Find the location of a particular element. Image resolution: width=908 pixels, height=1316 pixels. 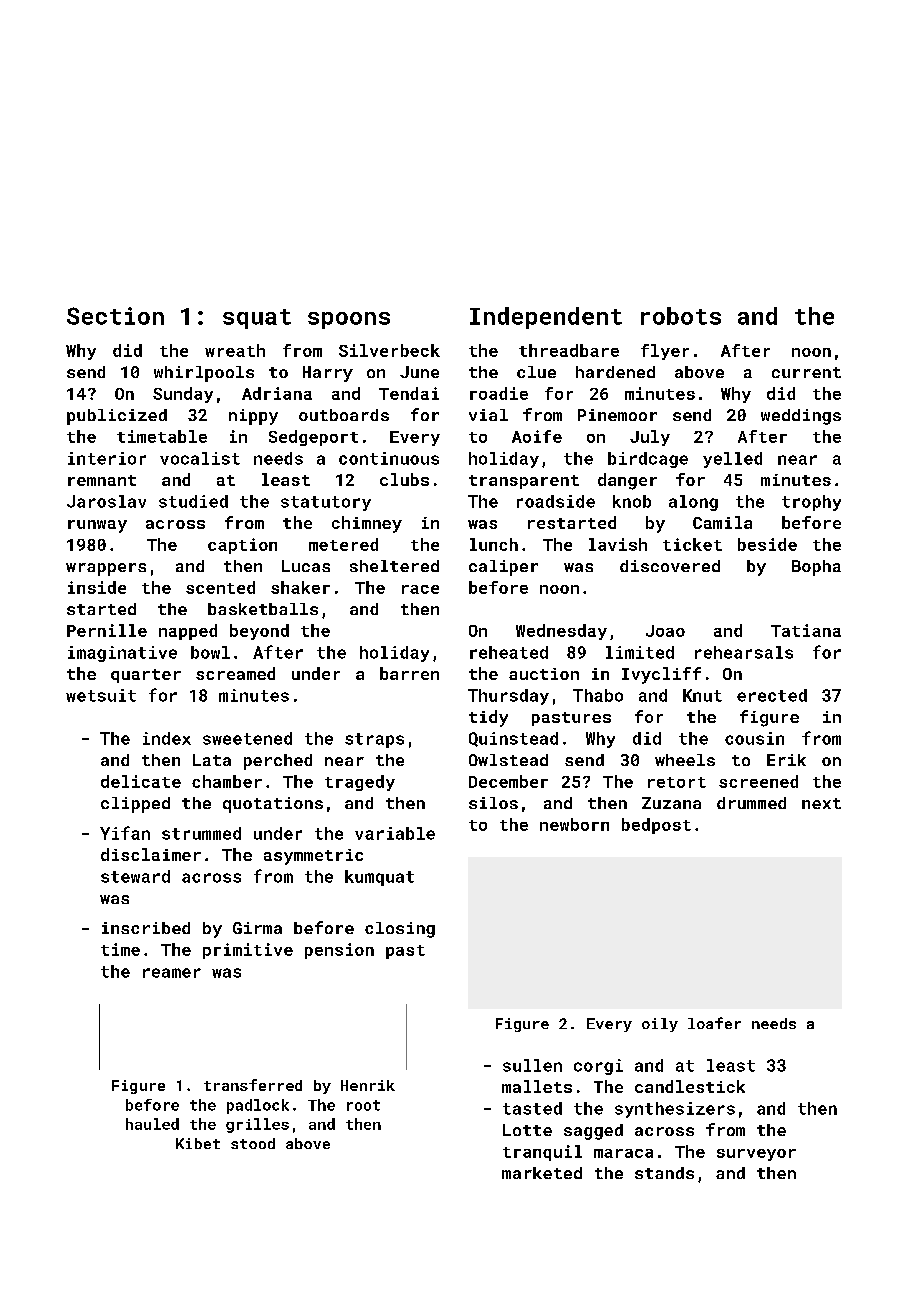

surveyor is located at coordinates (756, 1155).
